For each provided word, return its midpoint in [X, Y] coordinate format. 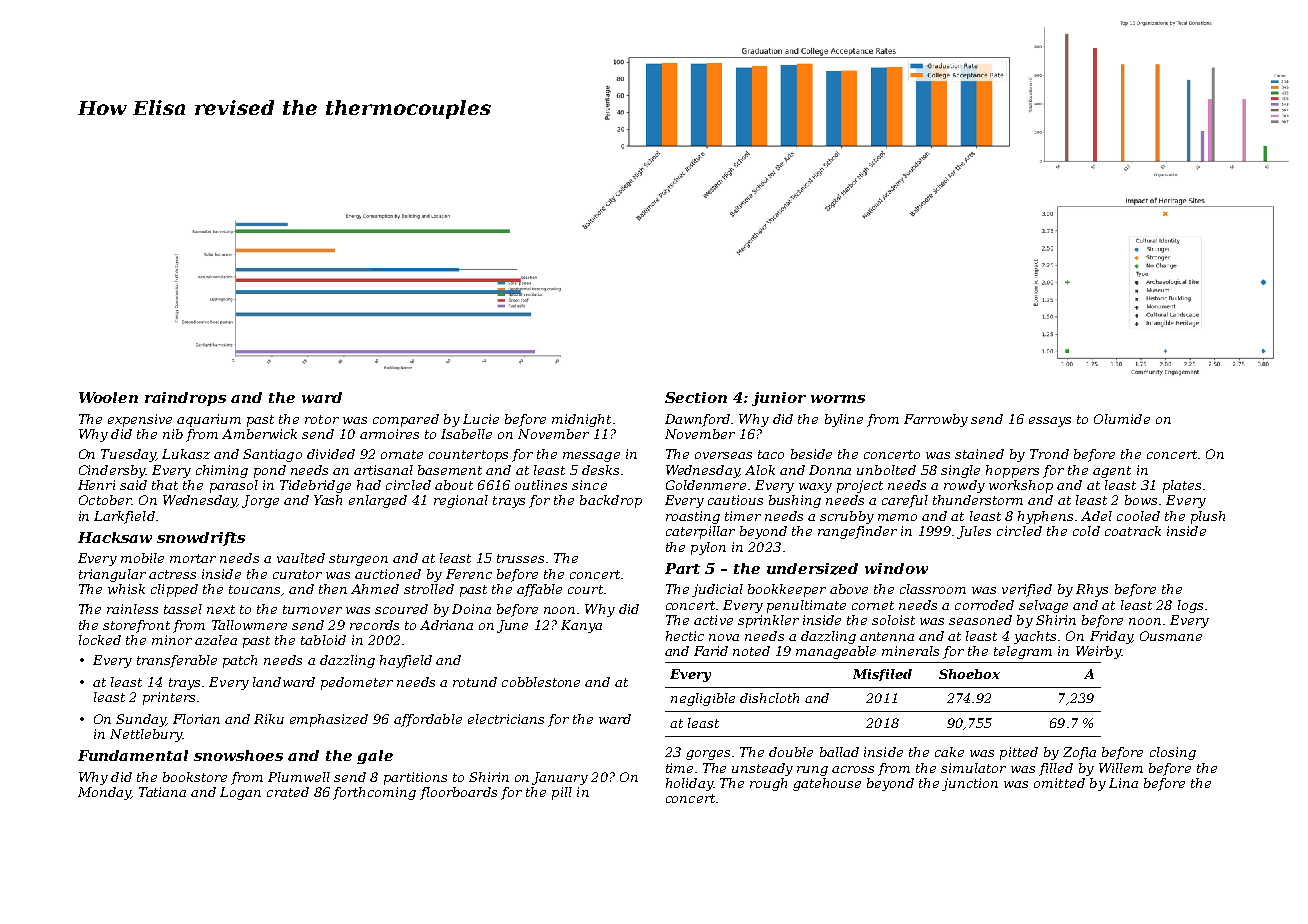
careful [905, 501]
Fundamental [133, 755]
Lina [1123, 783]
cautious [735, 500]
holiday [689, 784]
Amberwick [259, 434]
